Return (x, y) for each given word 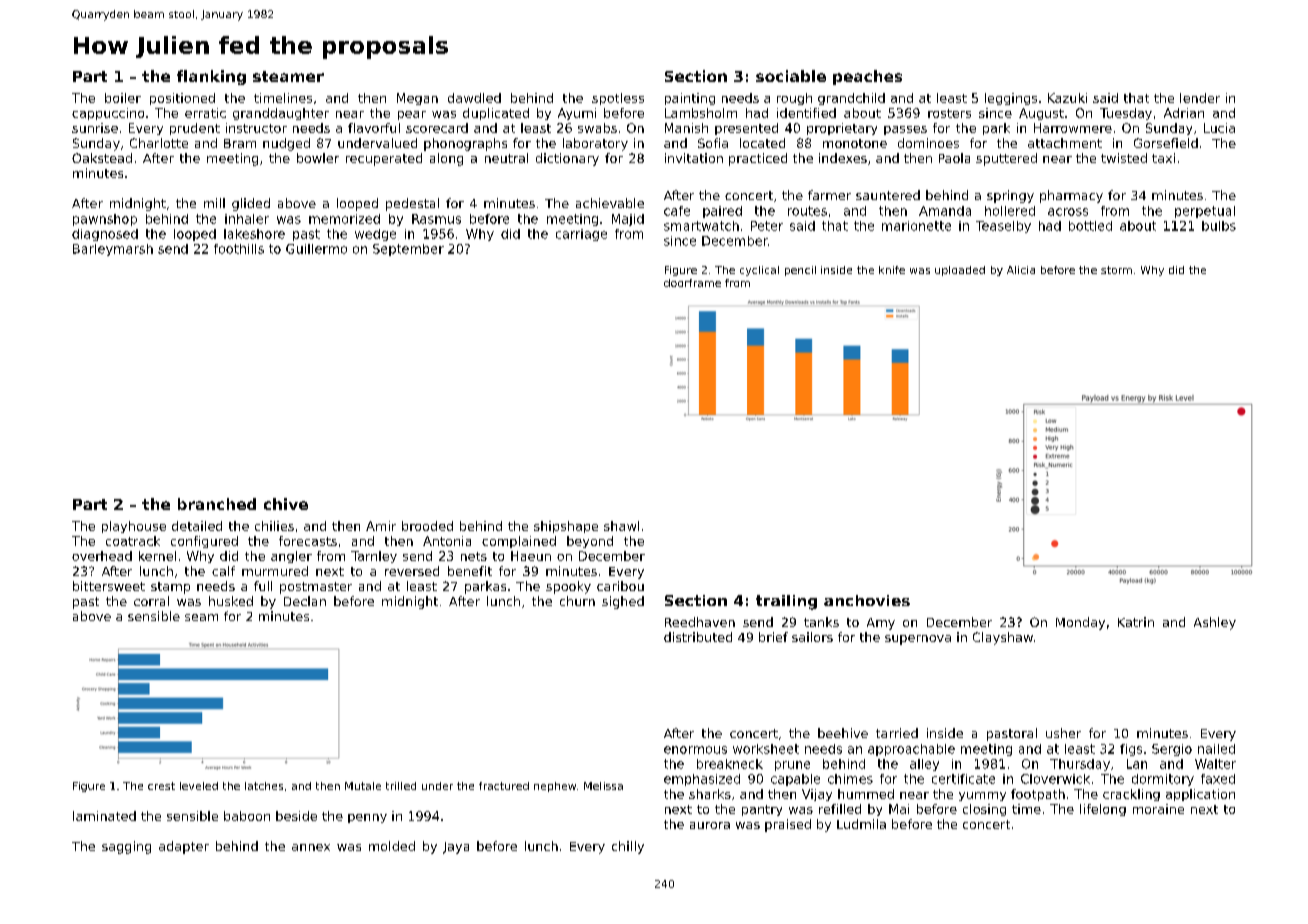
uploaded (960, 271)
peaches (867, 77)
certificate (963, 779)
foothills (239, 249)
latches (264, 786)
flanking (211, 77)
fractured (504, 786)
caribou (620, 586)
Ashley (1215, 623)
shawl (621, 526)
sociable (791, 76)
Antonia (447, 541)
